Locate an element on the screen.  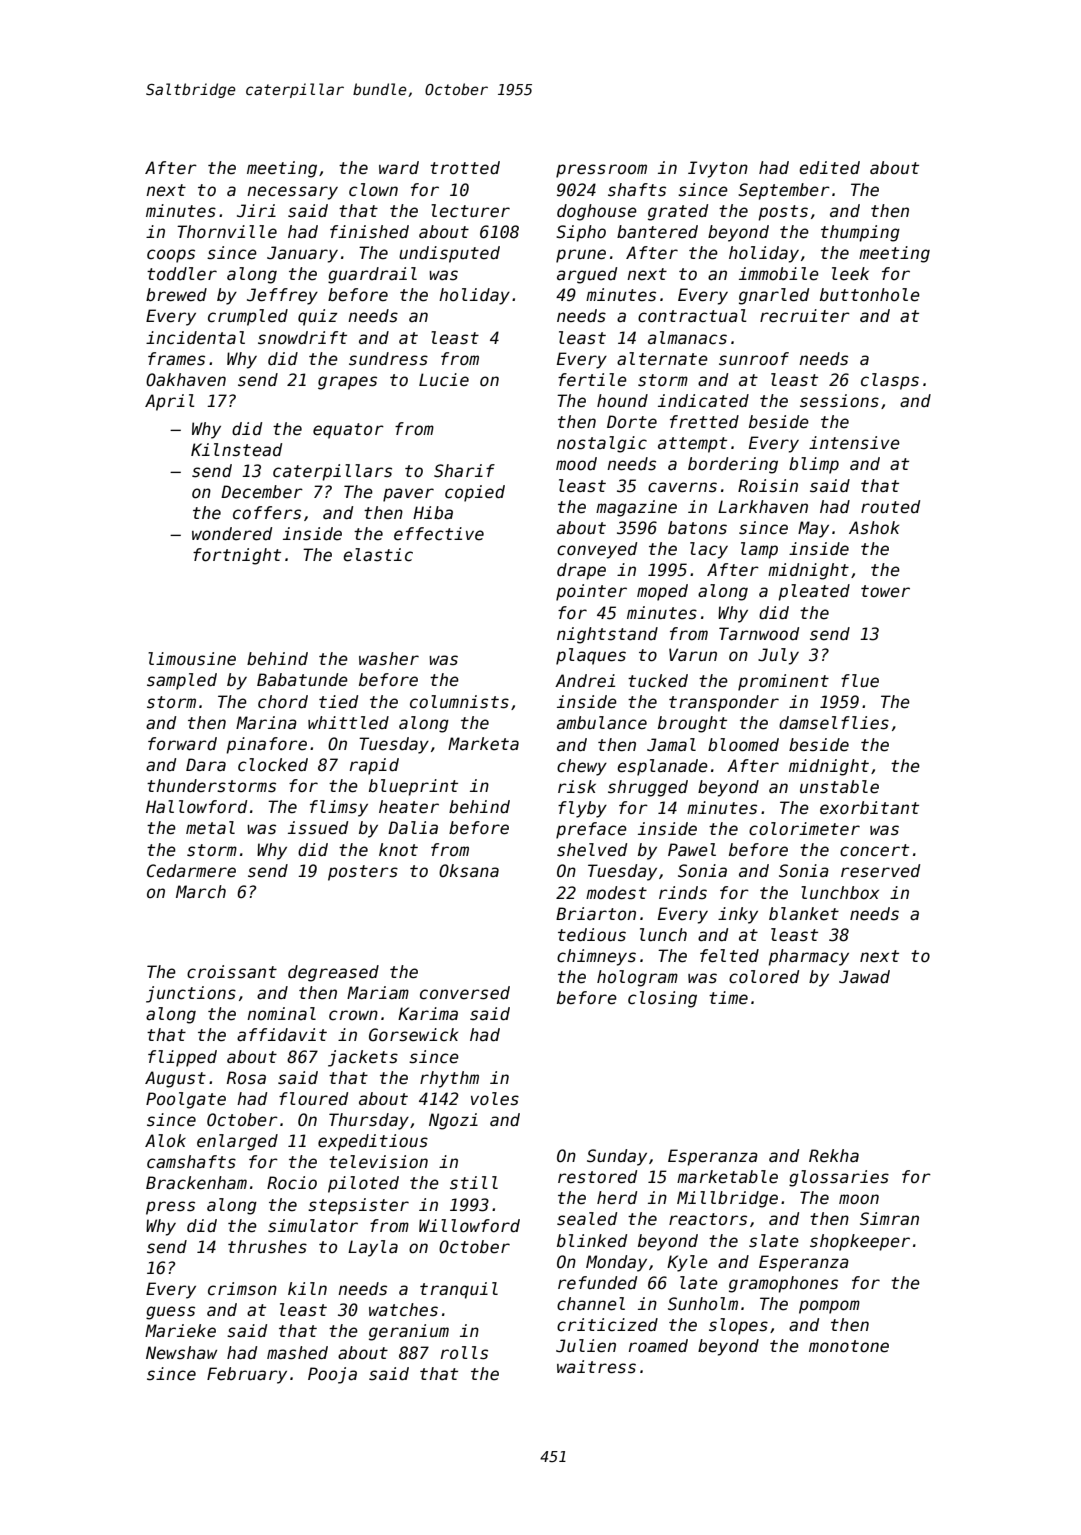
Ivyton is located at coordinates (718, 169).
